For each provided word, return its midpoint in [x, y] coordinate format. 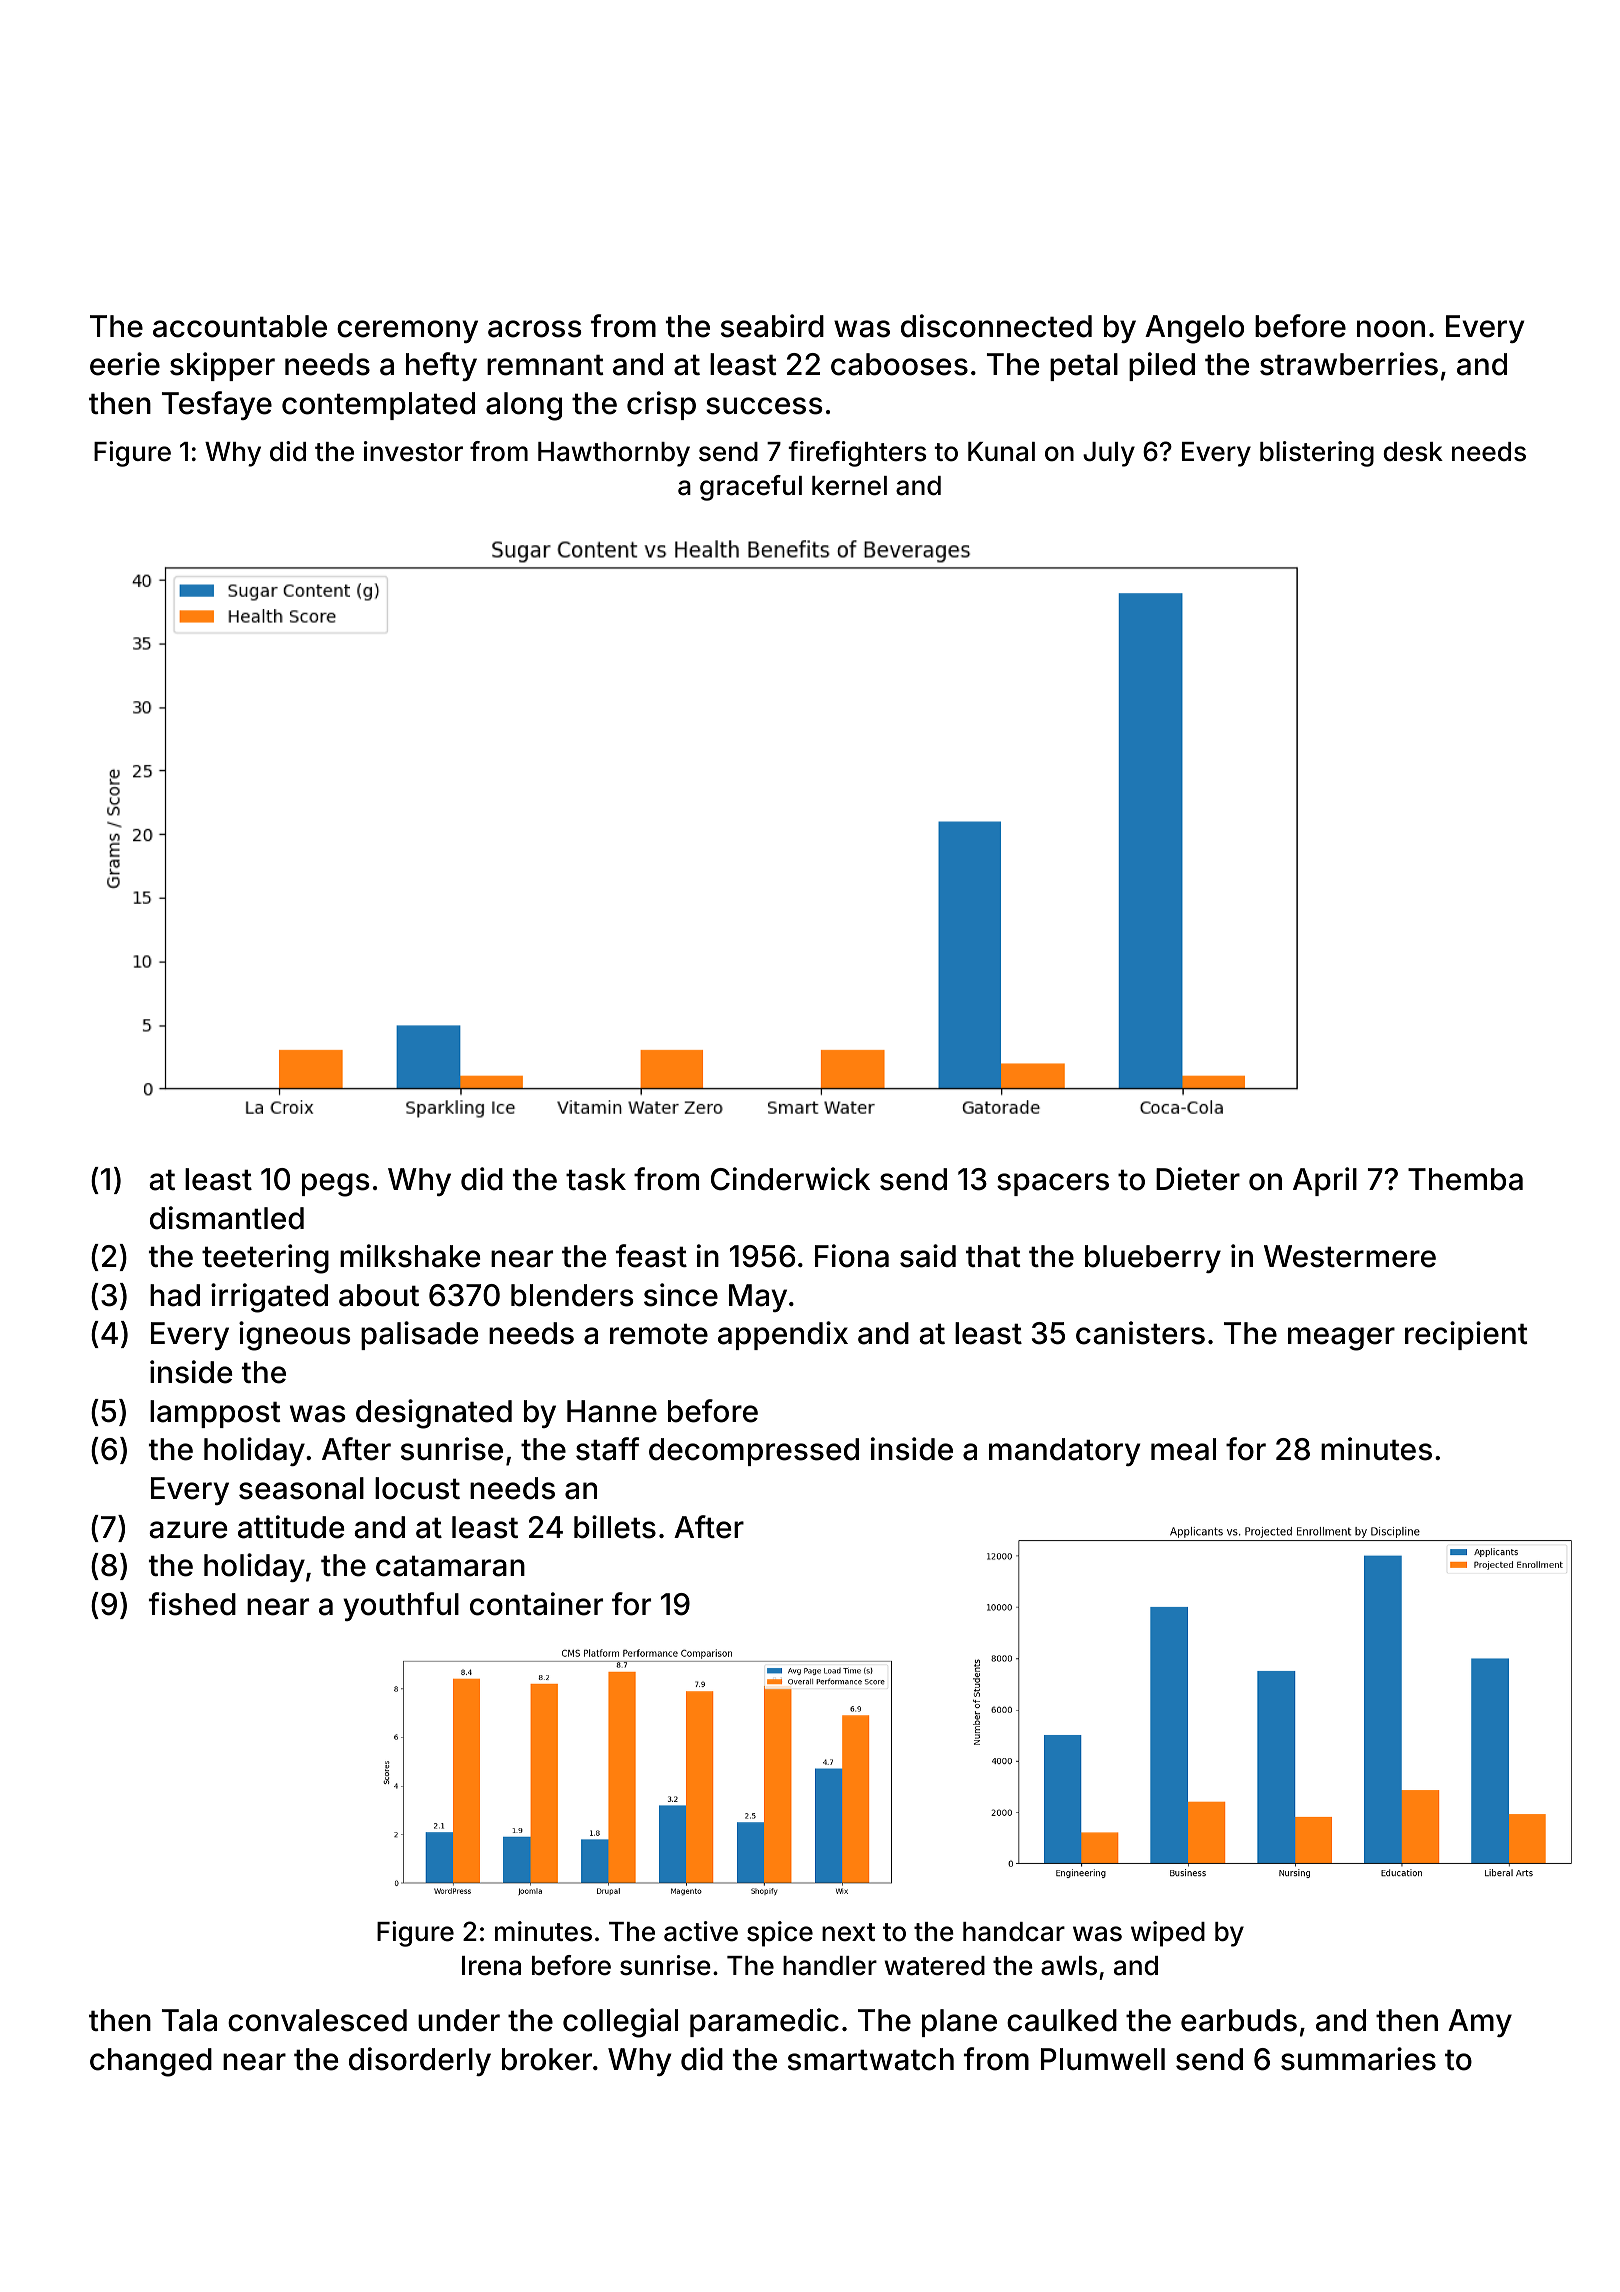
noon [1391, 329]
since [681, 1295]
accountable [240, 326]
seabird [772, 326]
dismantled [227, 1218]
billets [615, 1527]
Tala [189, 2020]
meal [1183, 1449]
